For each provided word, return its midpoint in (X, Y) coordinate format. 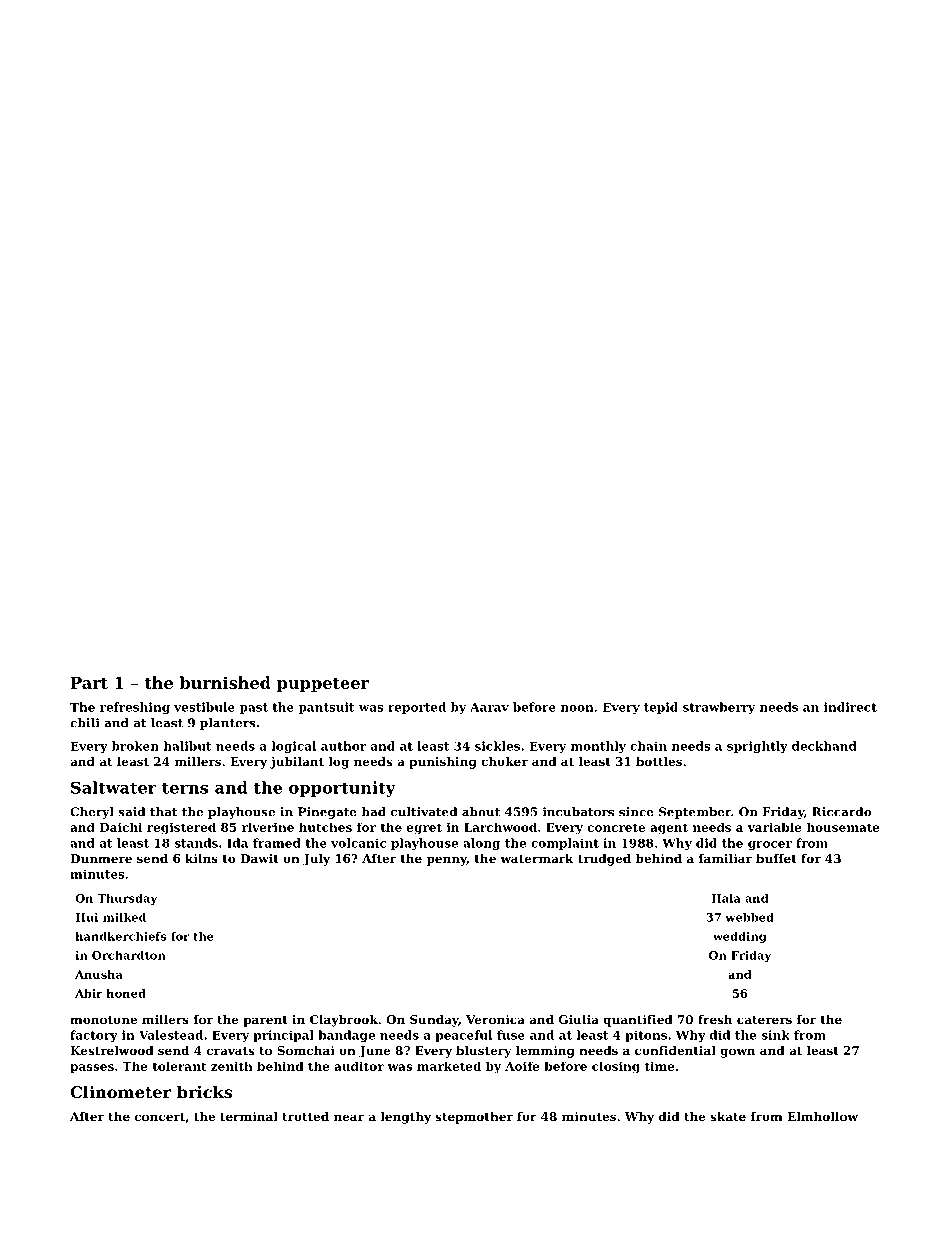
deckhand (824, 746)
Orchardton (129, 955)
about (481, 812)
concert (160, 1117)
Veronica (495, 1019)
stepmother (474, 1118)
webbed (749, 917)
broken (135, 746)
